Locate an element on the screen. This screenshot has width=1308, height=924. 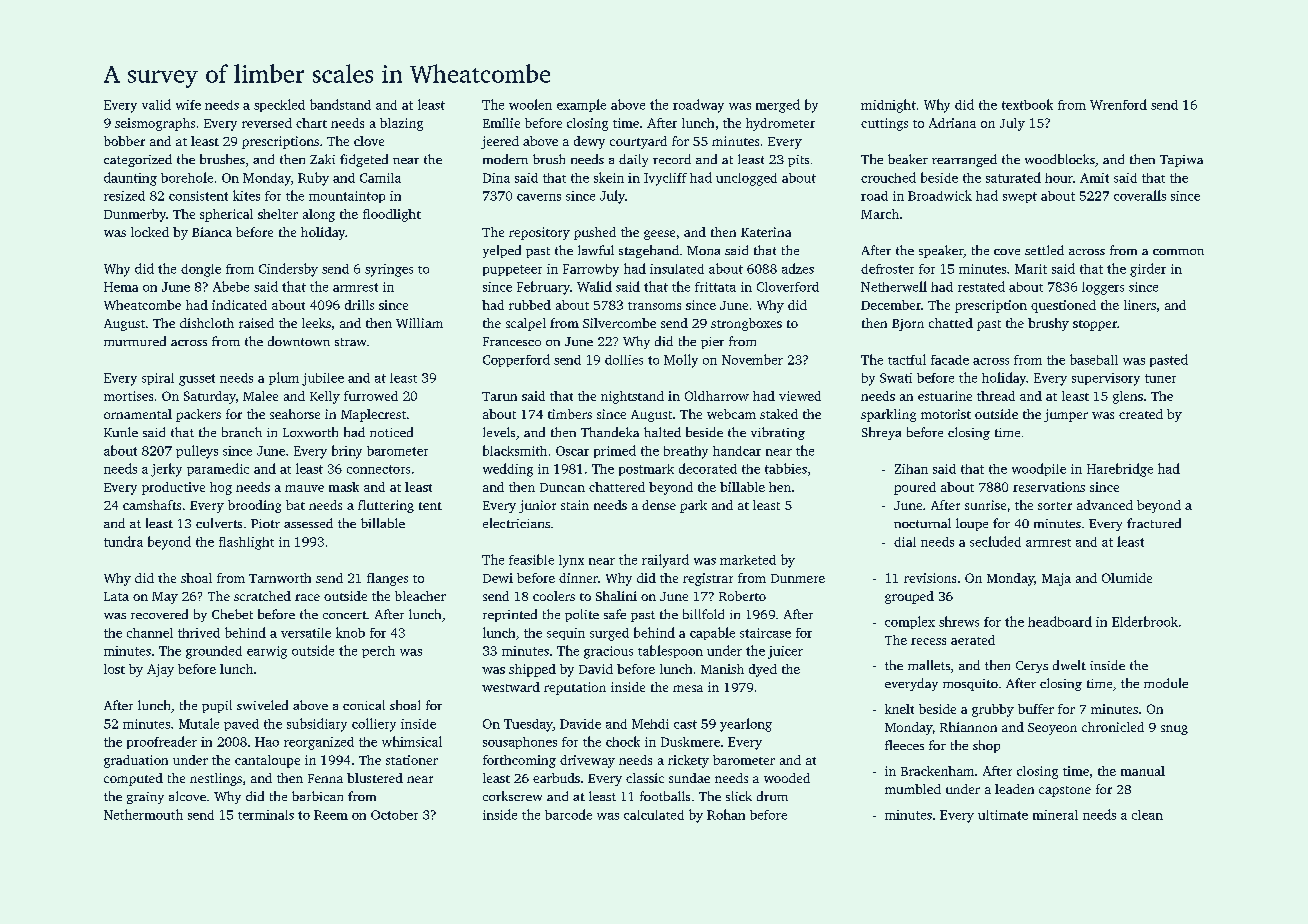
ultimate is located at coordinates (1003, 815).
